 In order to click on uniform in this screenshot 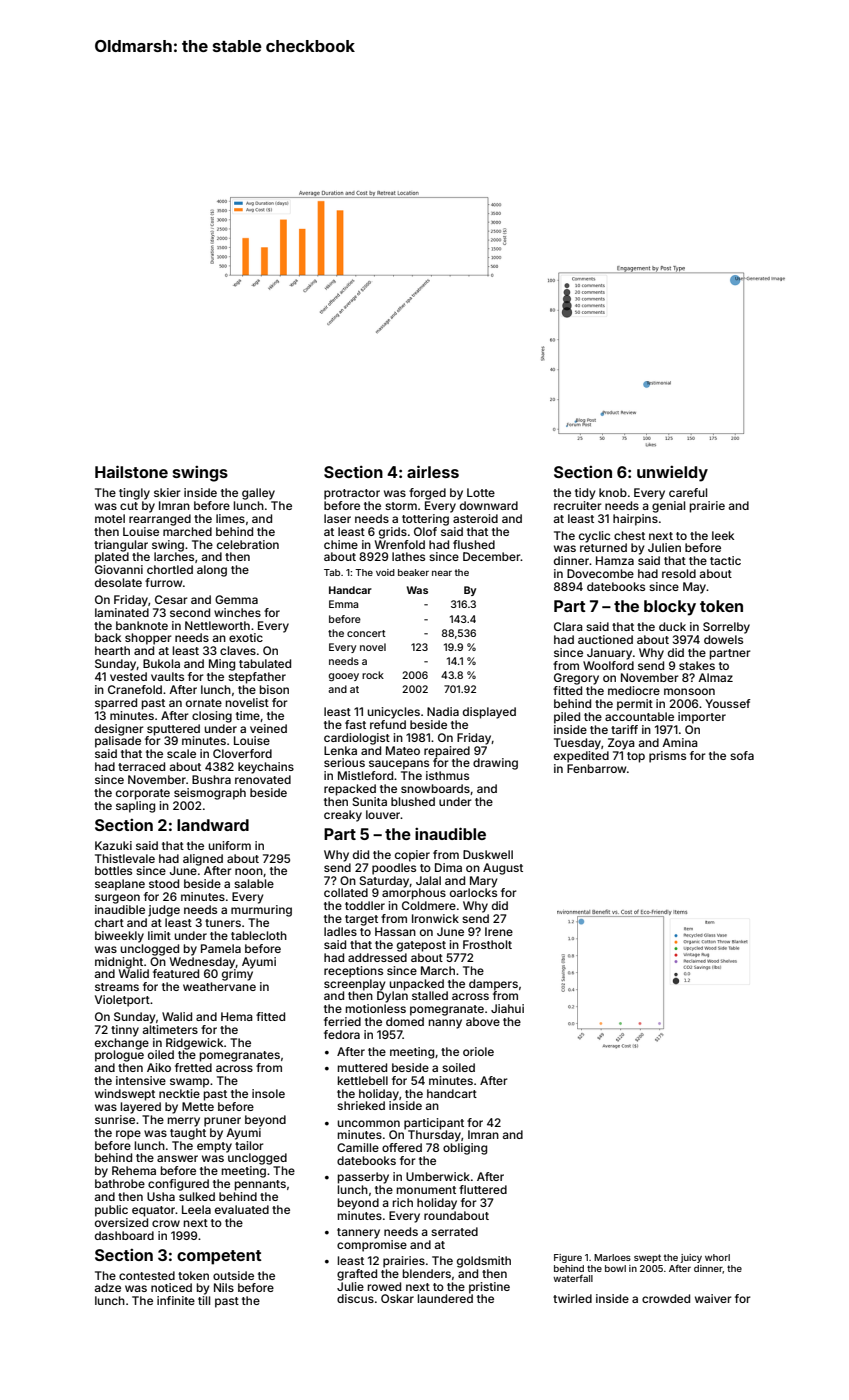, I will do `click(230, 845)`.
